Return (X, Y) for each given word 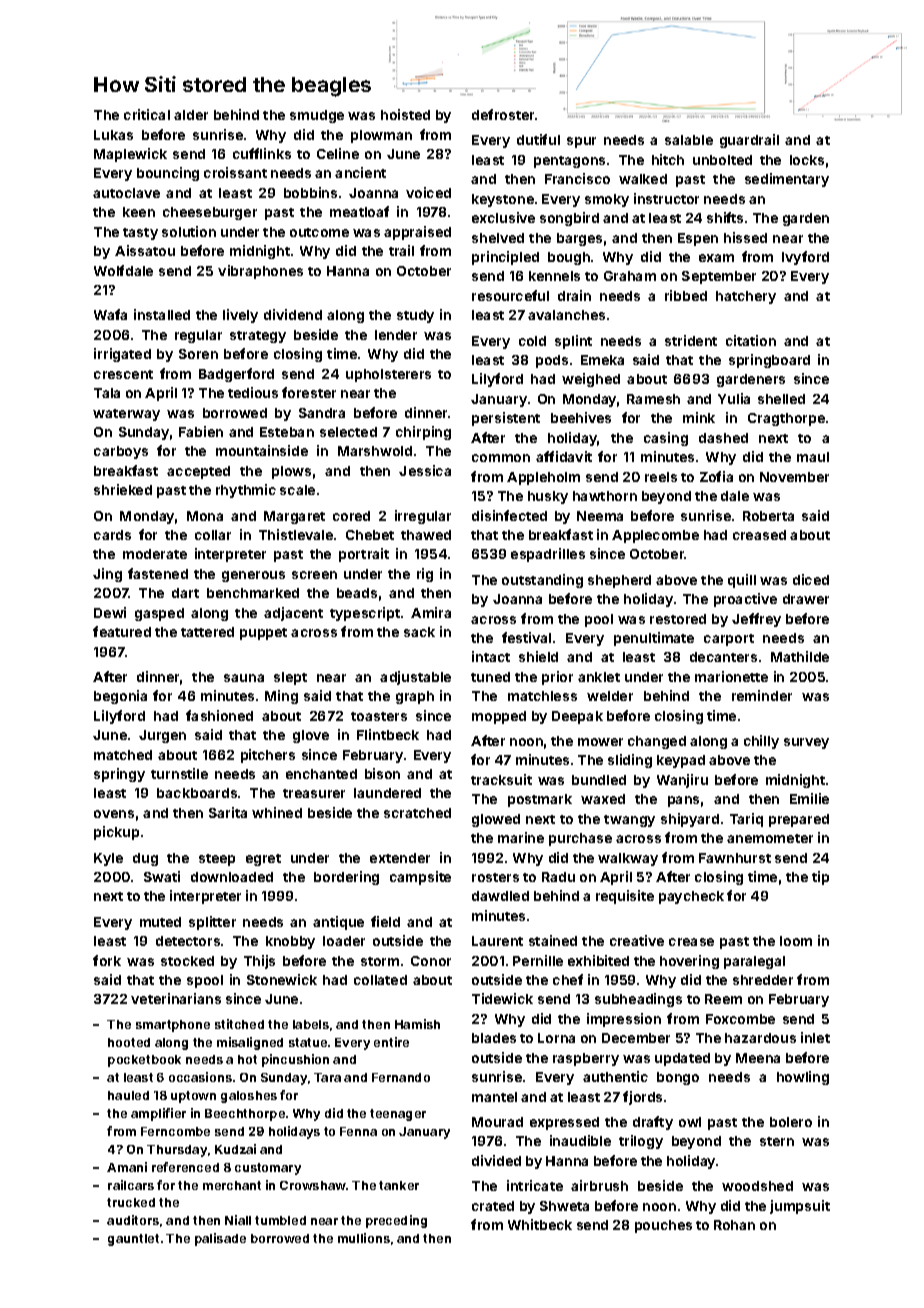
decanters (723, 657)
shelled (781, 399)
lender (396, 335)
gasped (159, 614)
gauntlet (133, 1240)
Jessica (425, 470)
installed (162, 314)
